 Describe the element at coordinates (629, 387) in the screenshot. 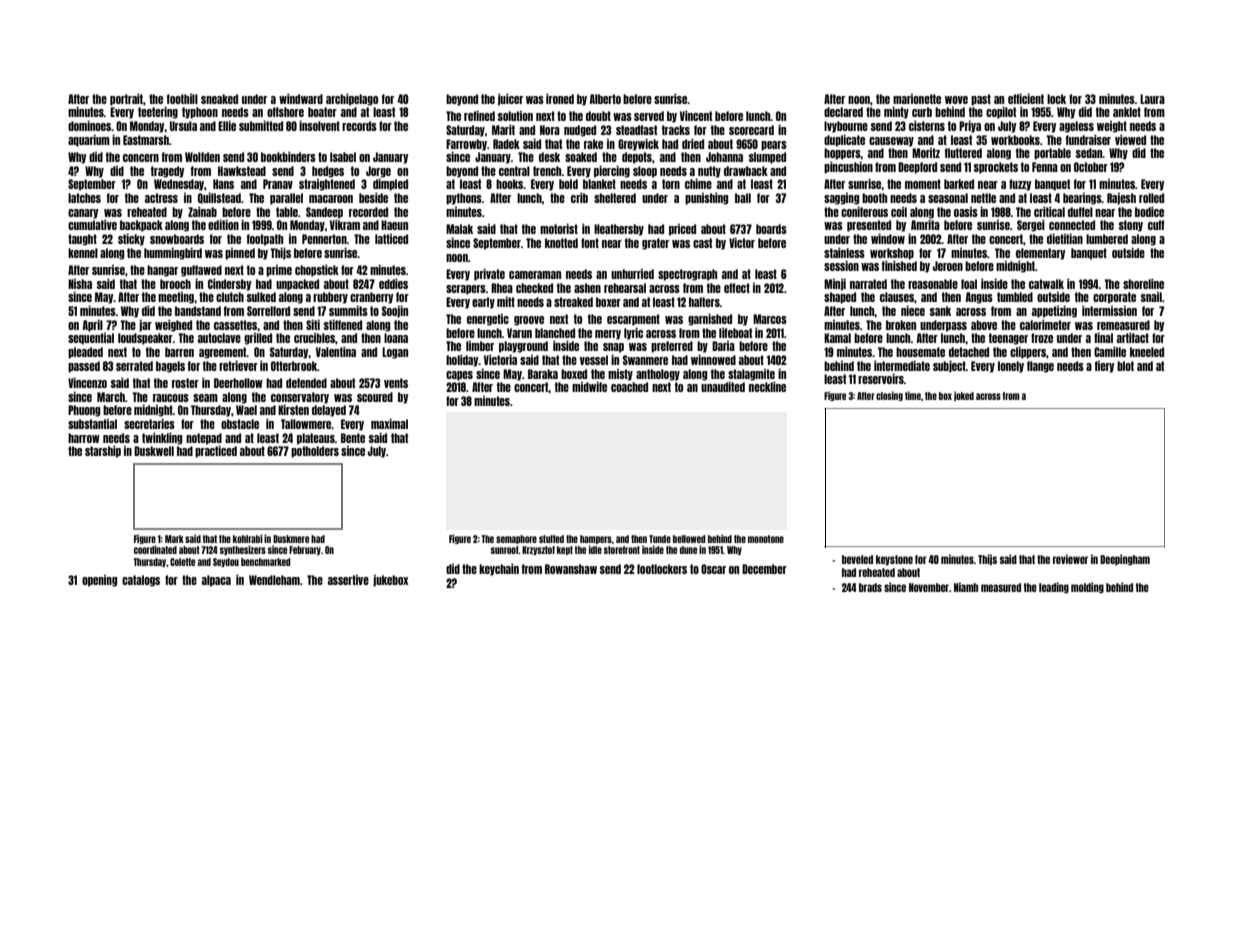

I see `coached` at that location.
